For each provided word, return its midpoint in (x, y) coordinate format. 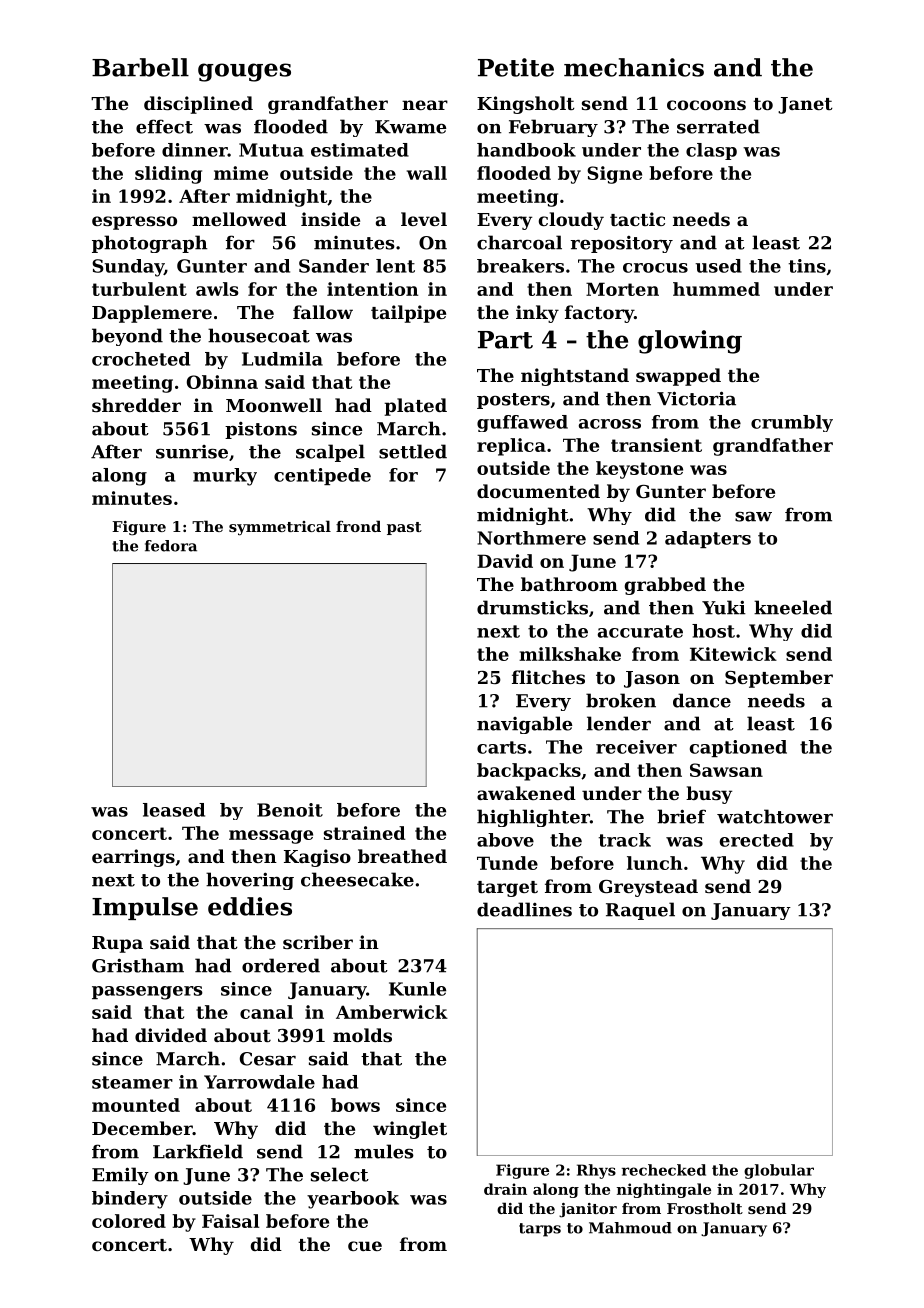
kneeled (793, 607)
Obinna (222, 382)
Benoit (290, 810)
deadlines (524, 909)
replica (511, 447)
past (404, 528)
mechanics (634, 67)
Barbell (140, 67)
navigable (524, 725)
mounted (136, 1105)
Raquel (640, 911)
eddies (250, 906)
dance (702, 700)
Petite (516, 67)
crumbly (792, 423)
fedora (171, 546)
